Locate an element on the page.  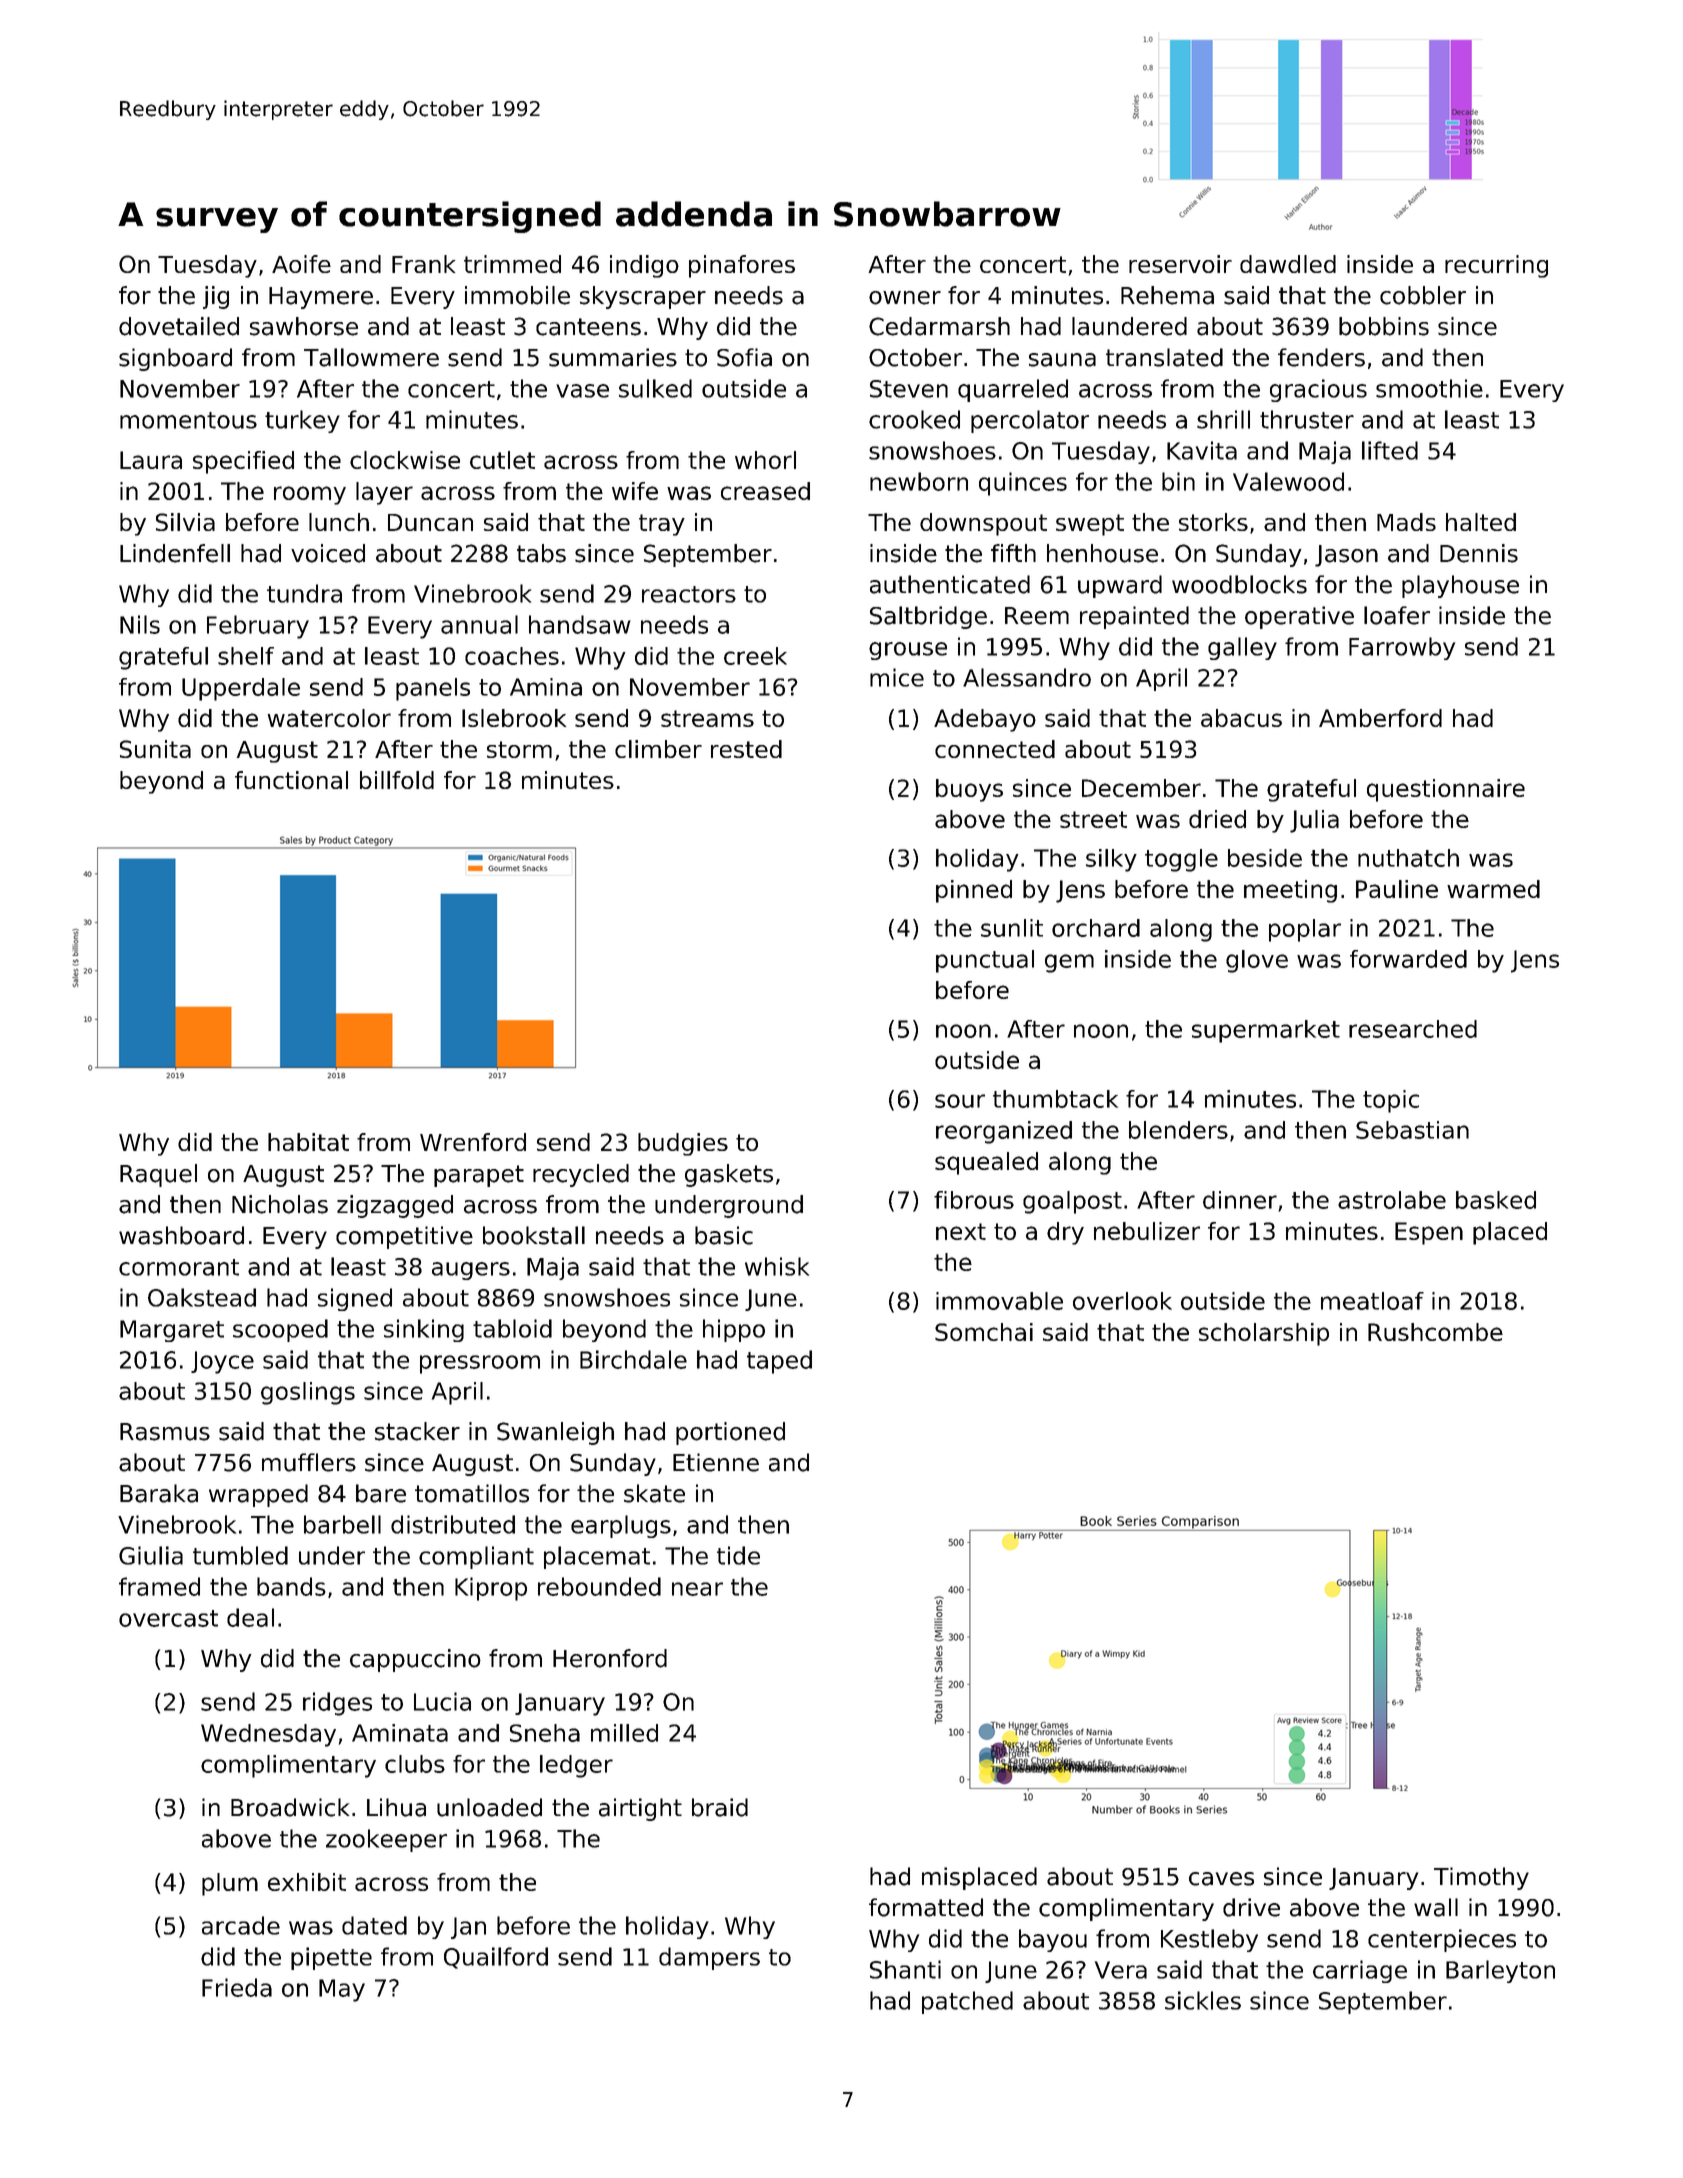
near is located at coordinates (697, 1589).
